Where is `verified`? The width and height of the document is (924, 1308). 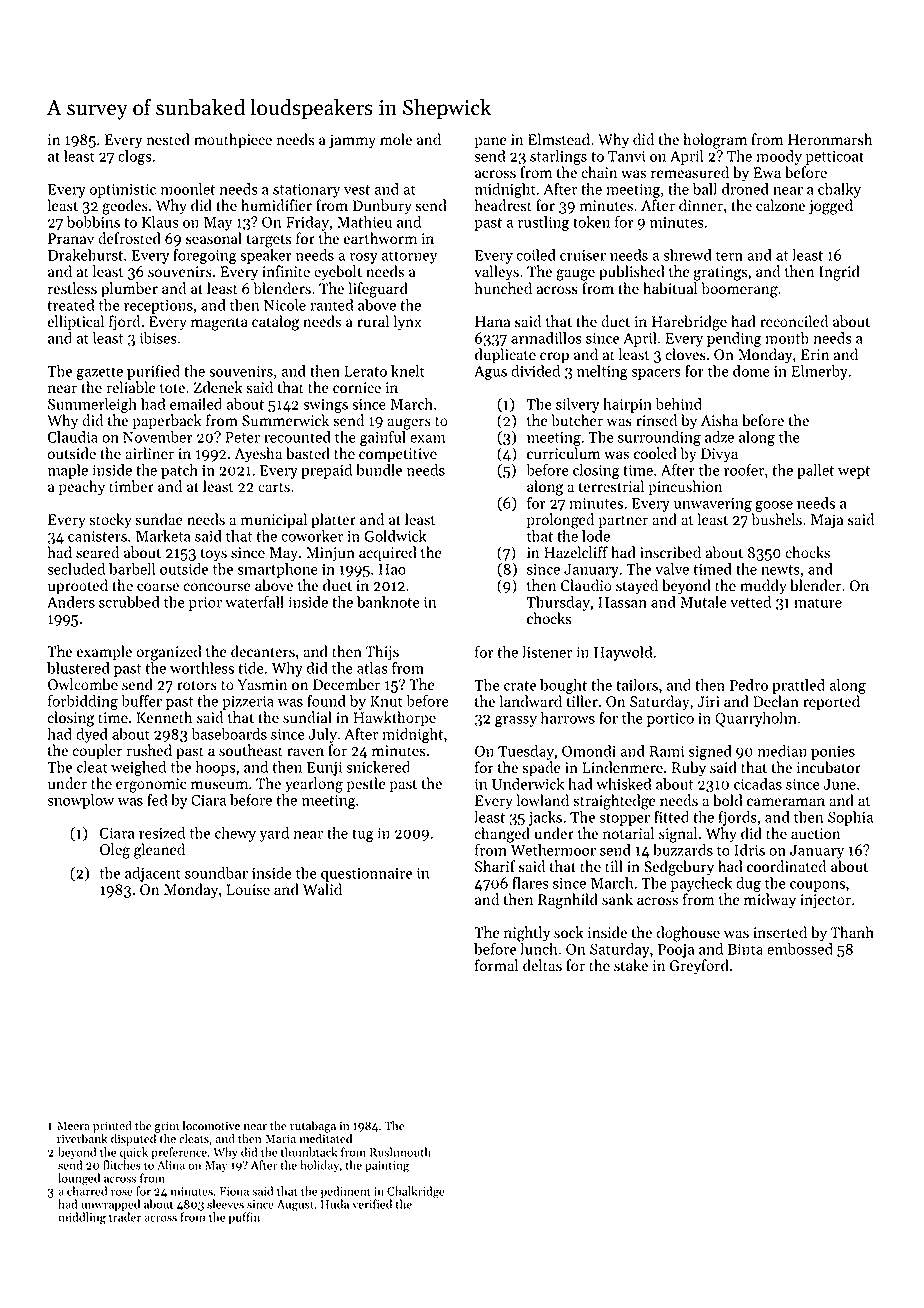
verified is located at coordinates (372, 1204).
